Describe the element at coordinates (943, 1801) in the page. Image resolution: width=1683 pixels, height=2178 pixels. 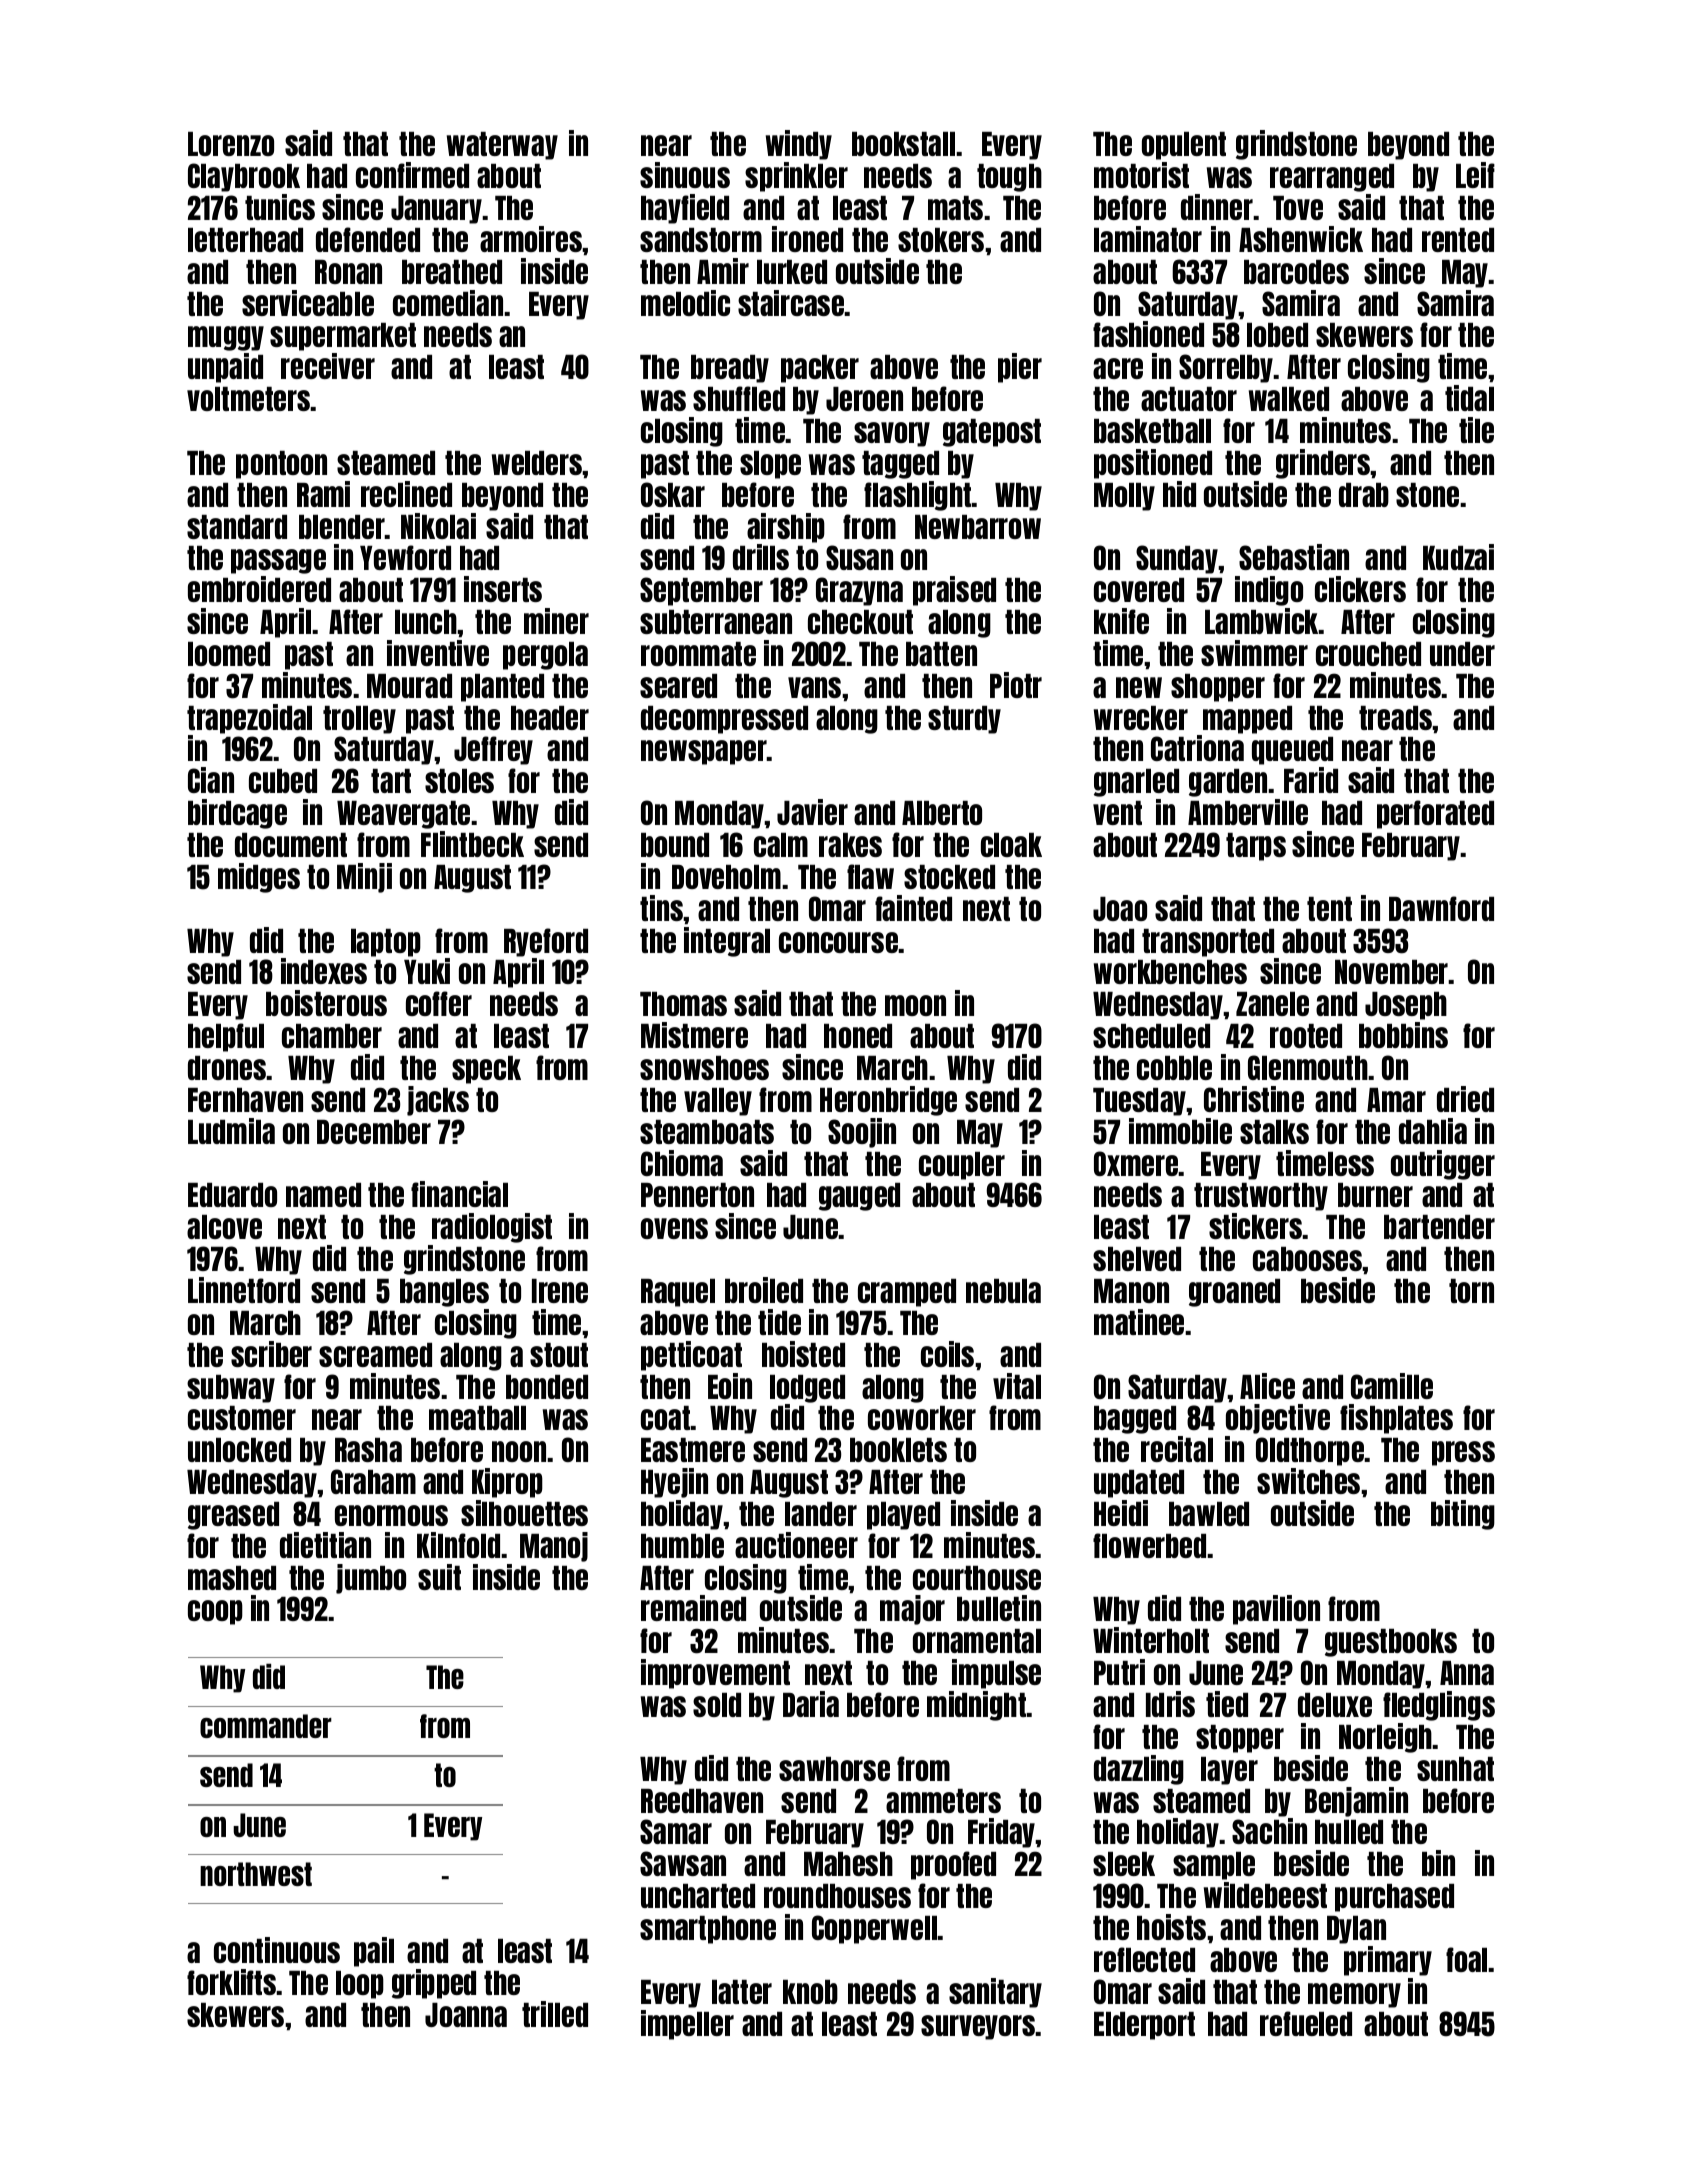
I see `ammeters` at that location.
